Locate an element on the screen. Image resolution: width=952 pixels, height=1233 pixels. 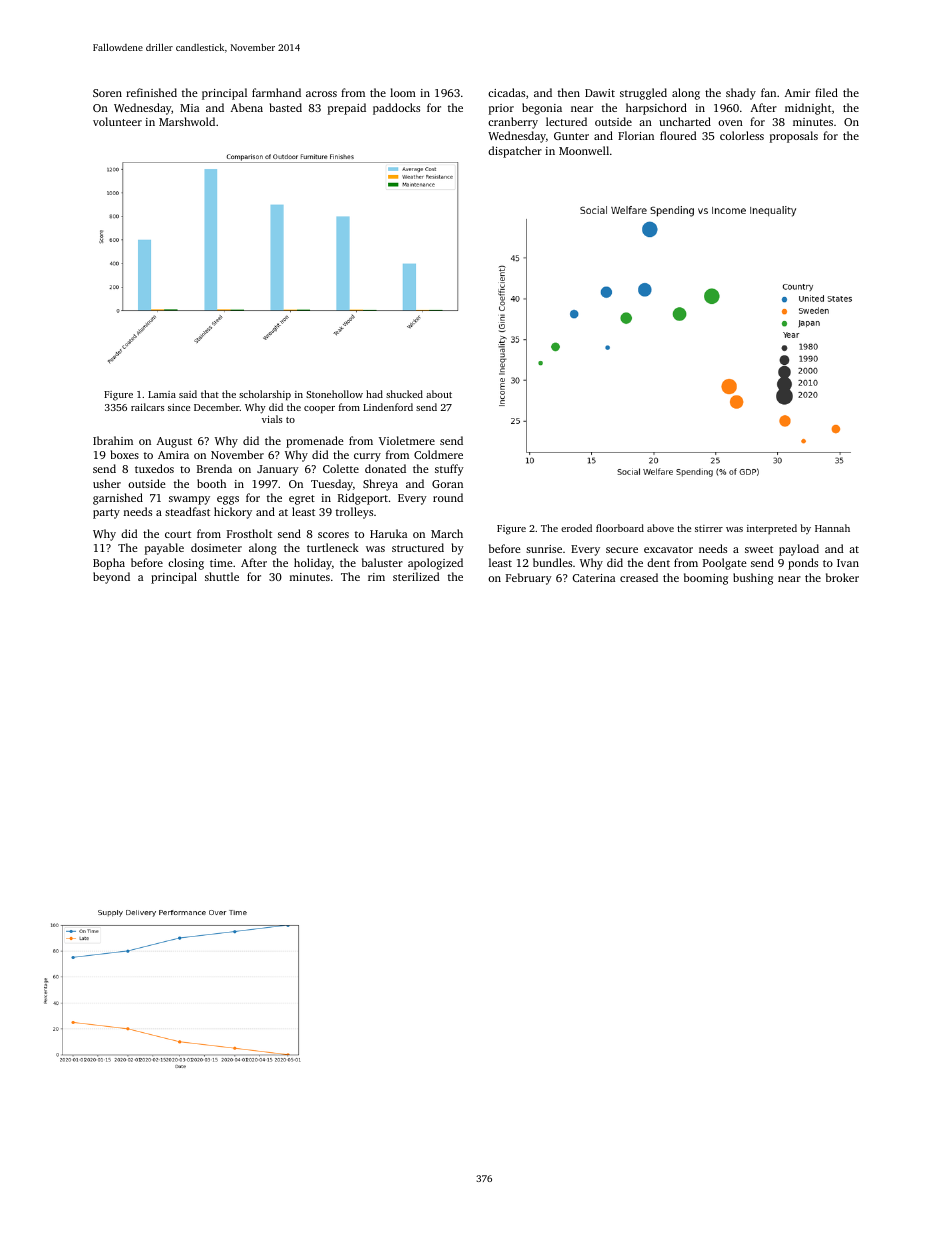
dispatcher is located at coordinates (515, 152).
